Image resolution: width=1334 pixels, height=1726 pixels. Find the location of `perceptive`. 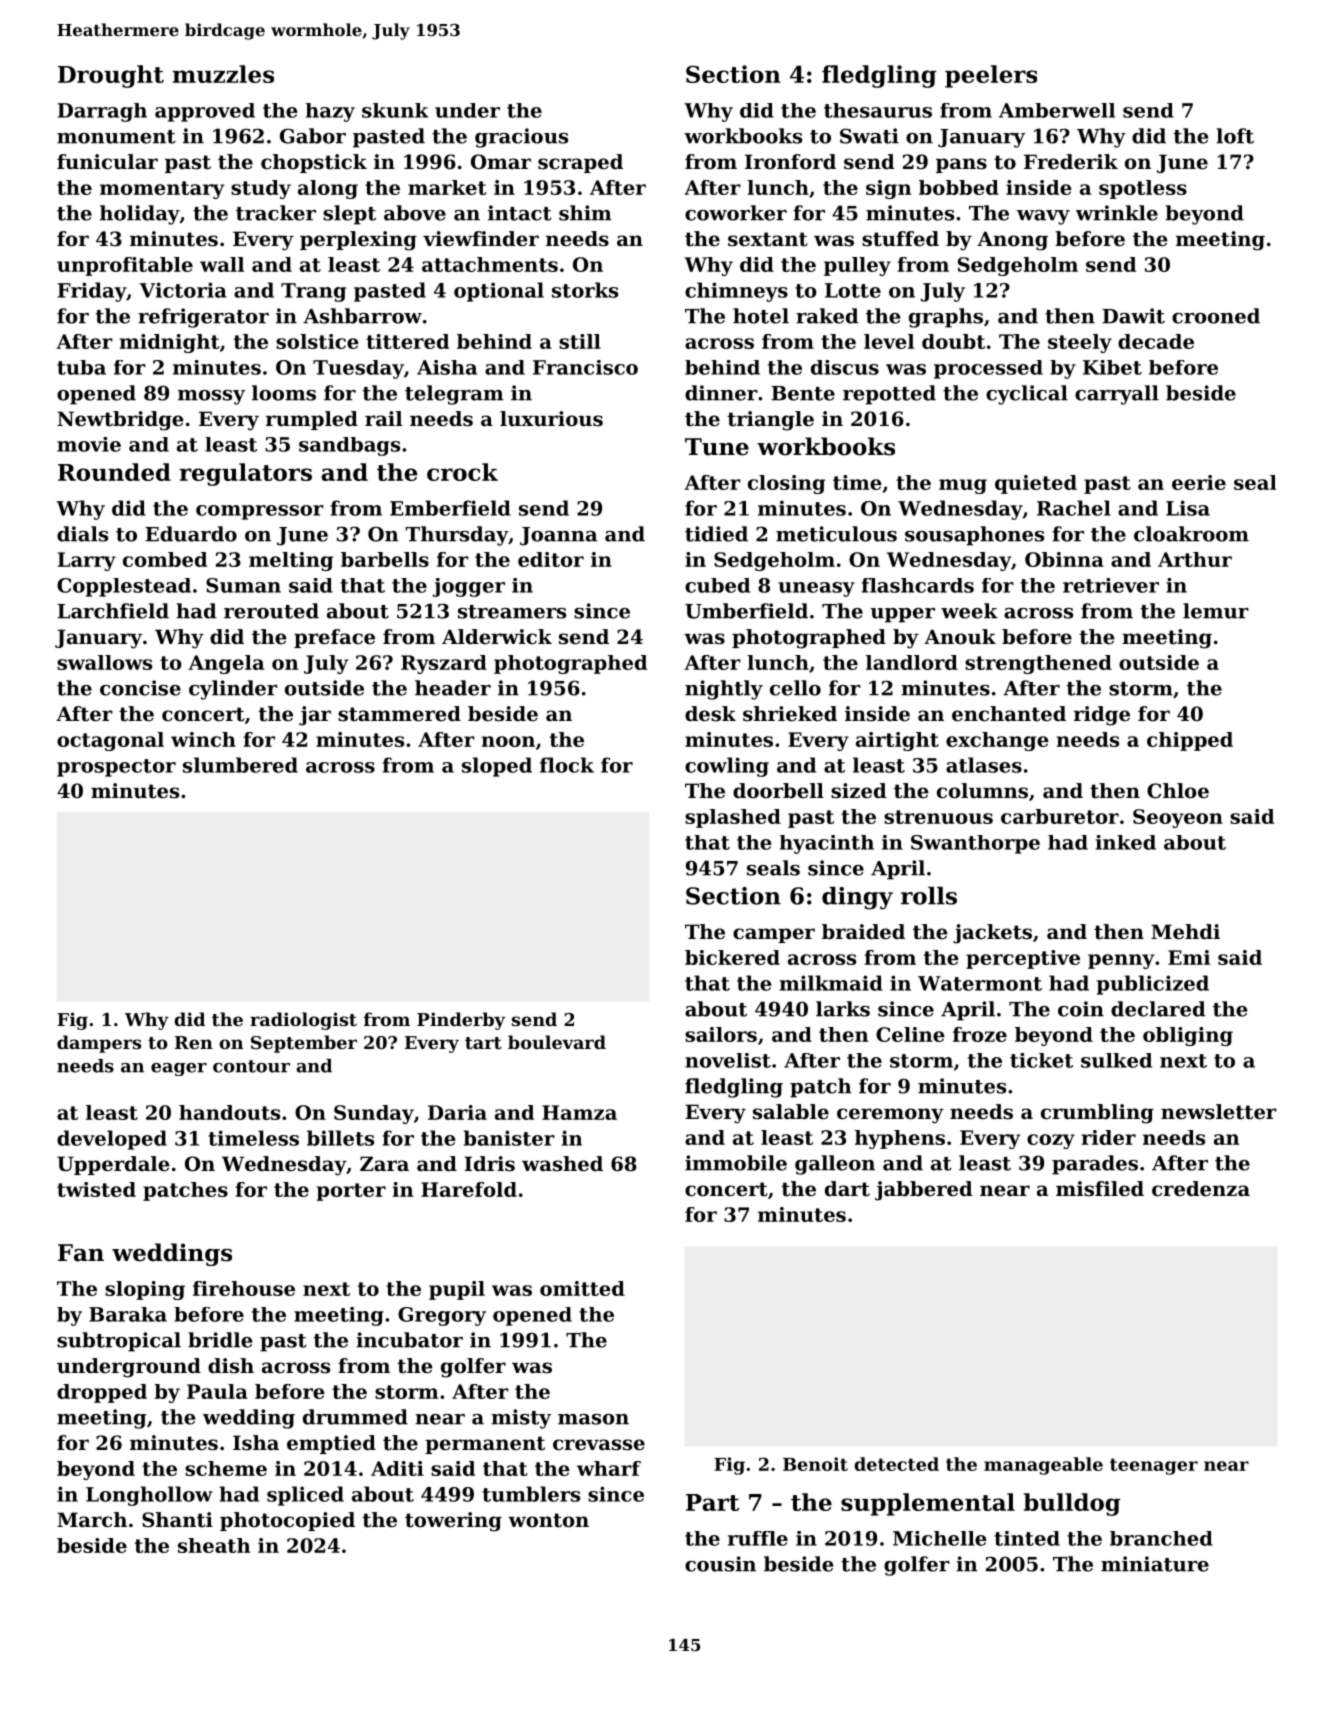

perceptive is located at coordinates (1023, 959).
